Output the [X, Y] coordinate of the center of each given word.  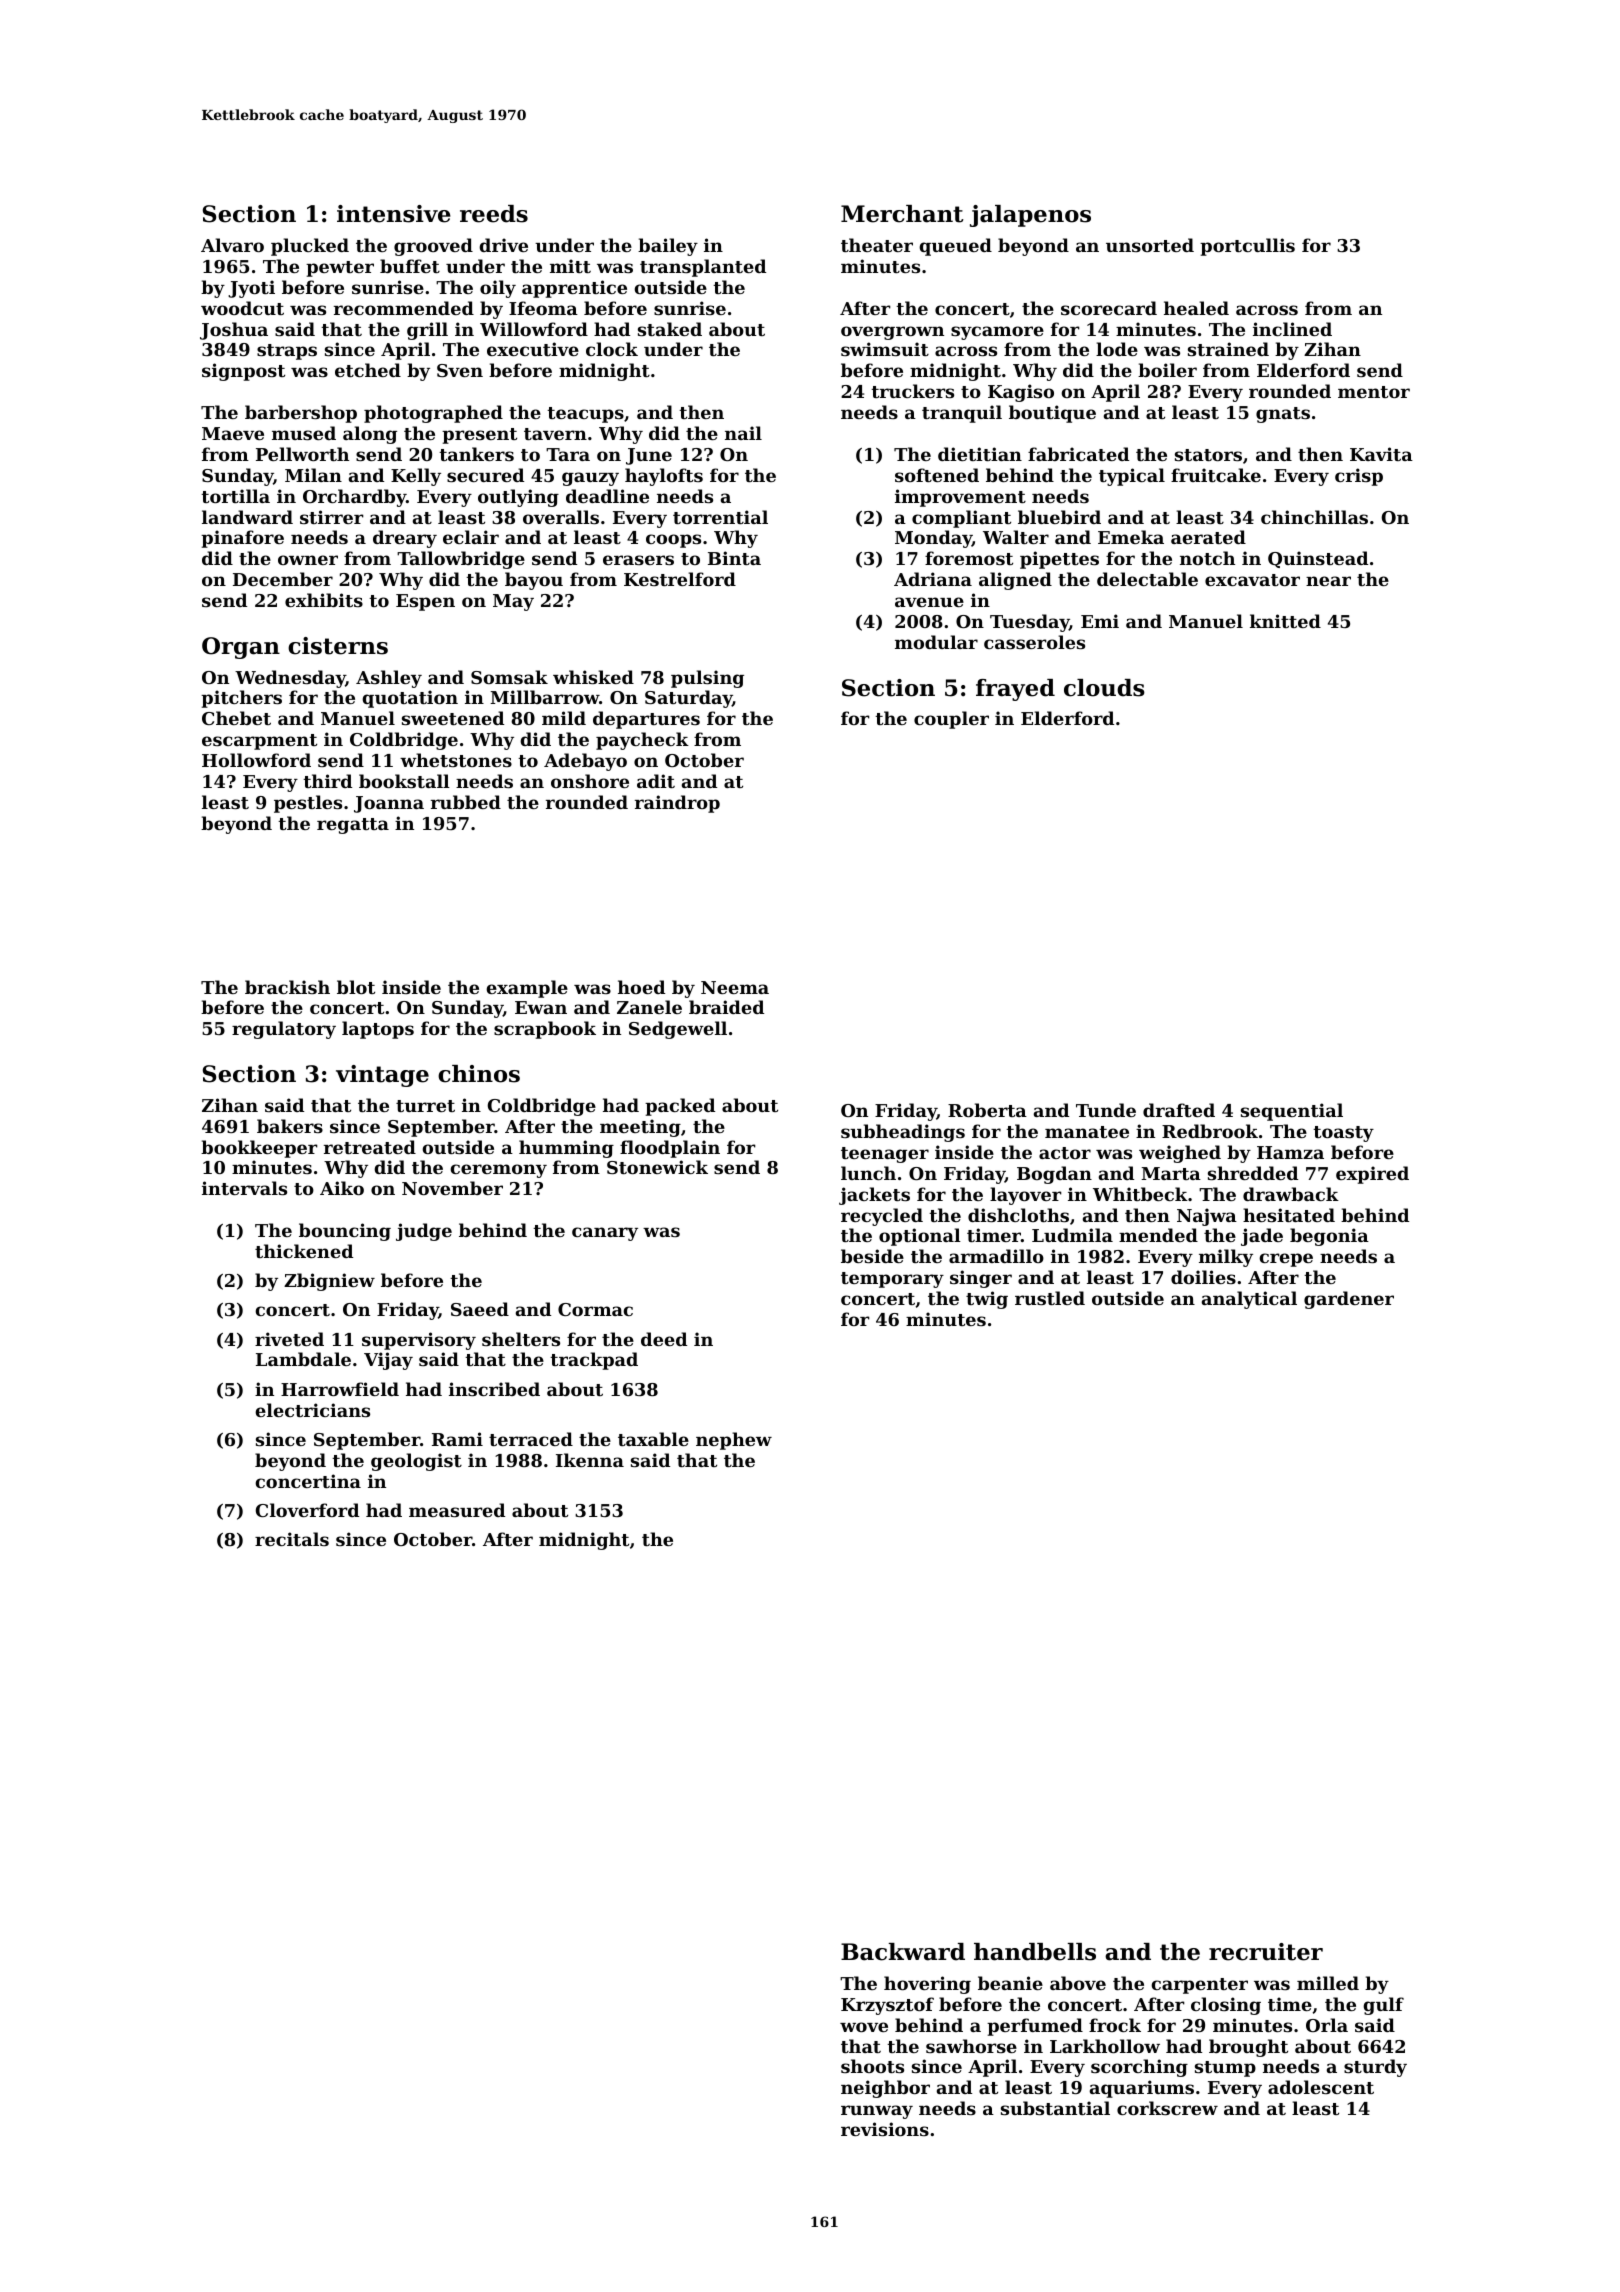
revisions [885, 2129]
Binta [734, 558]
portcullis [1247, 247]
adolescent [1321, 2087]
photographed [433, 414]
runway [877, 2112]
